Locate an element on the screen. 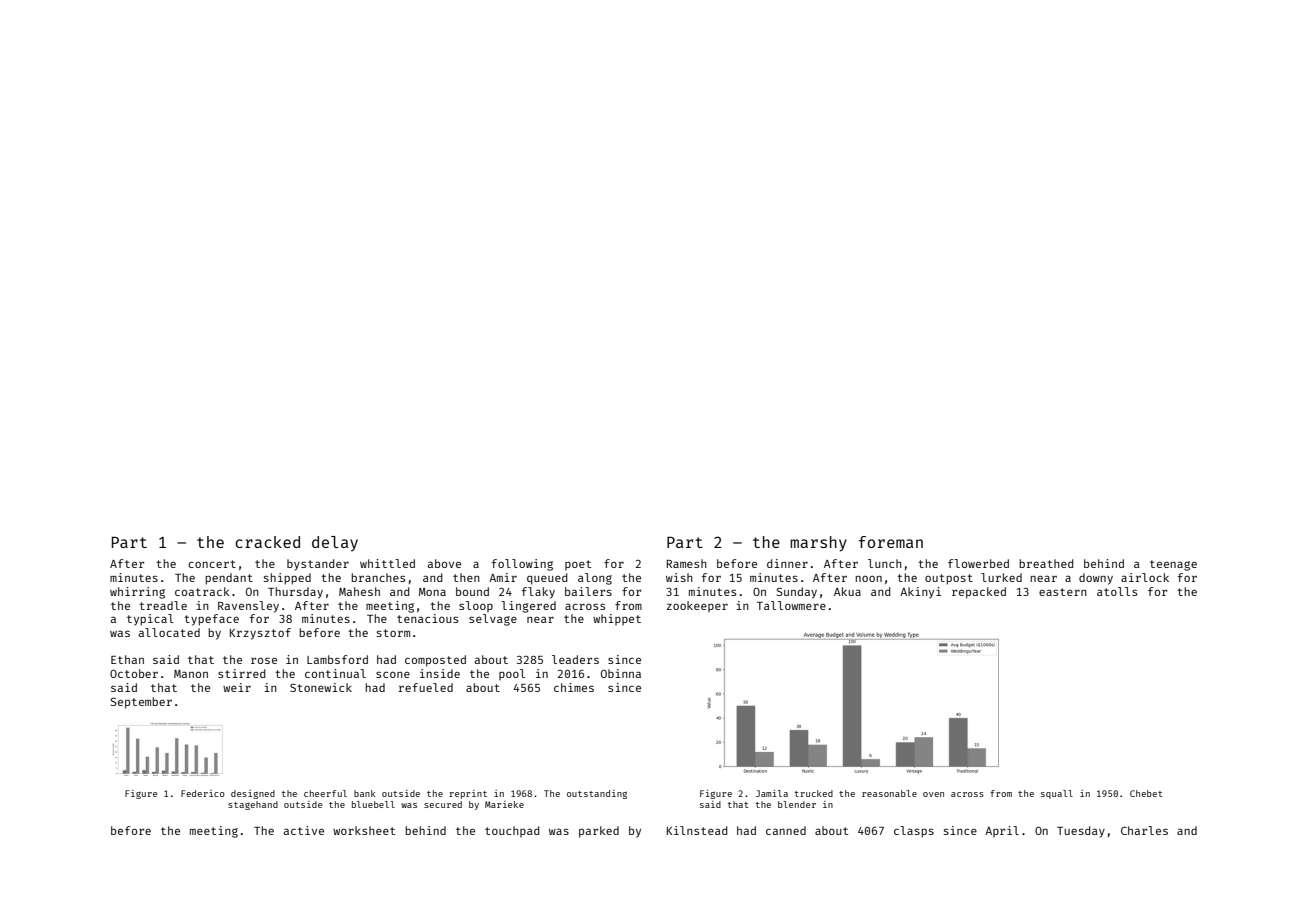 The height and width of the screenshot is (924, 1308). oven is located at coordinates (933, 794).
